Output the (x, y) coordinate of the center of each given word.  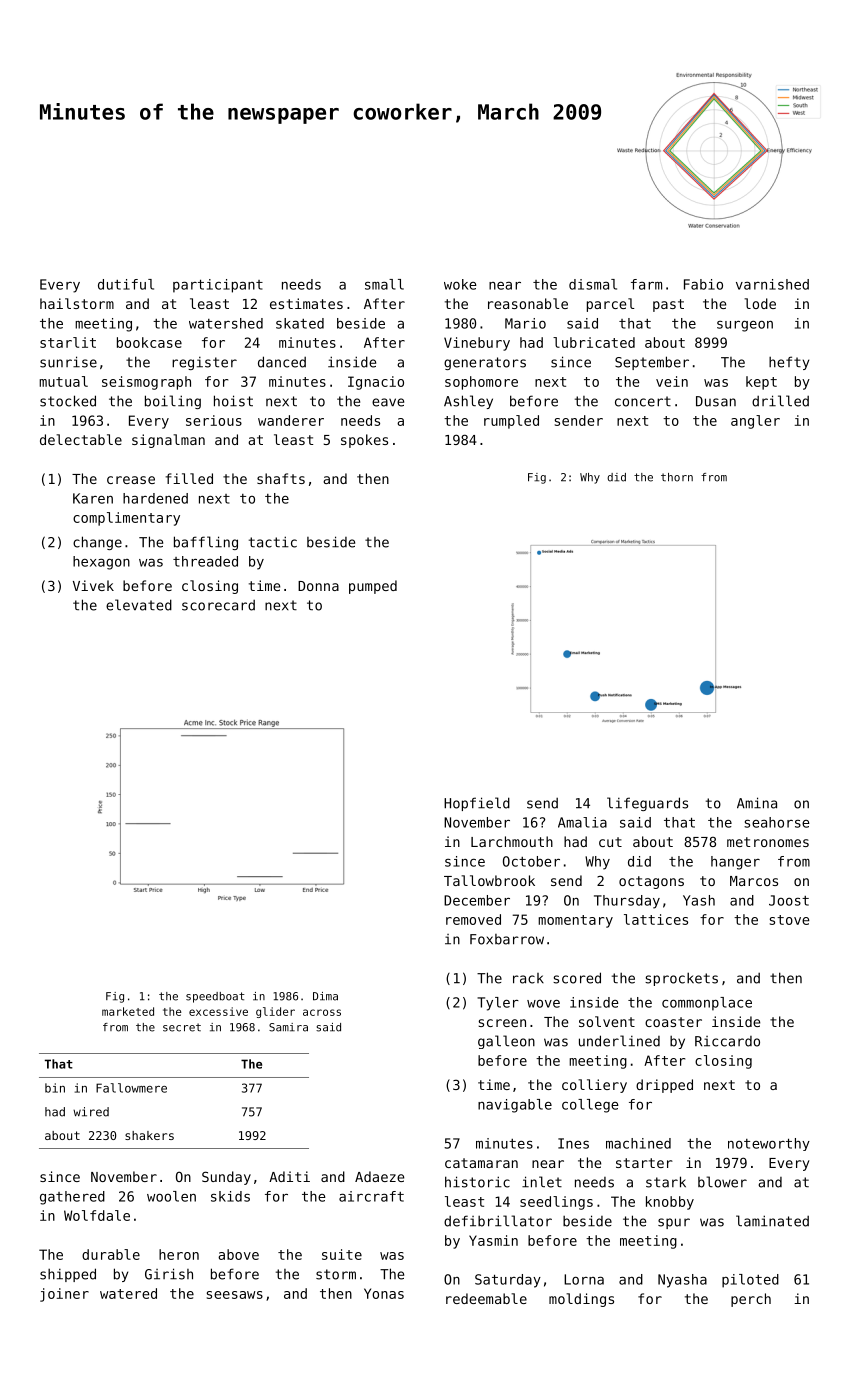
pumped (373, 587)
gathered (72, 1198)
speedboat (215, 997)
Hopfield (477, 804)
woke (460, 284)
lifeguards (647, 804)
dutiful (126, 284)
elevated (139, 605)
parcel (611, 305)
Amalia (582, 822)
